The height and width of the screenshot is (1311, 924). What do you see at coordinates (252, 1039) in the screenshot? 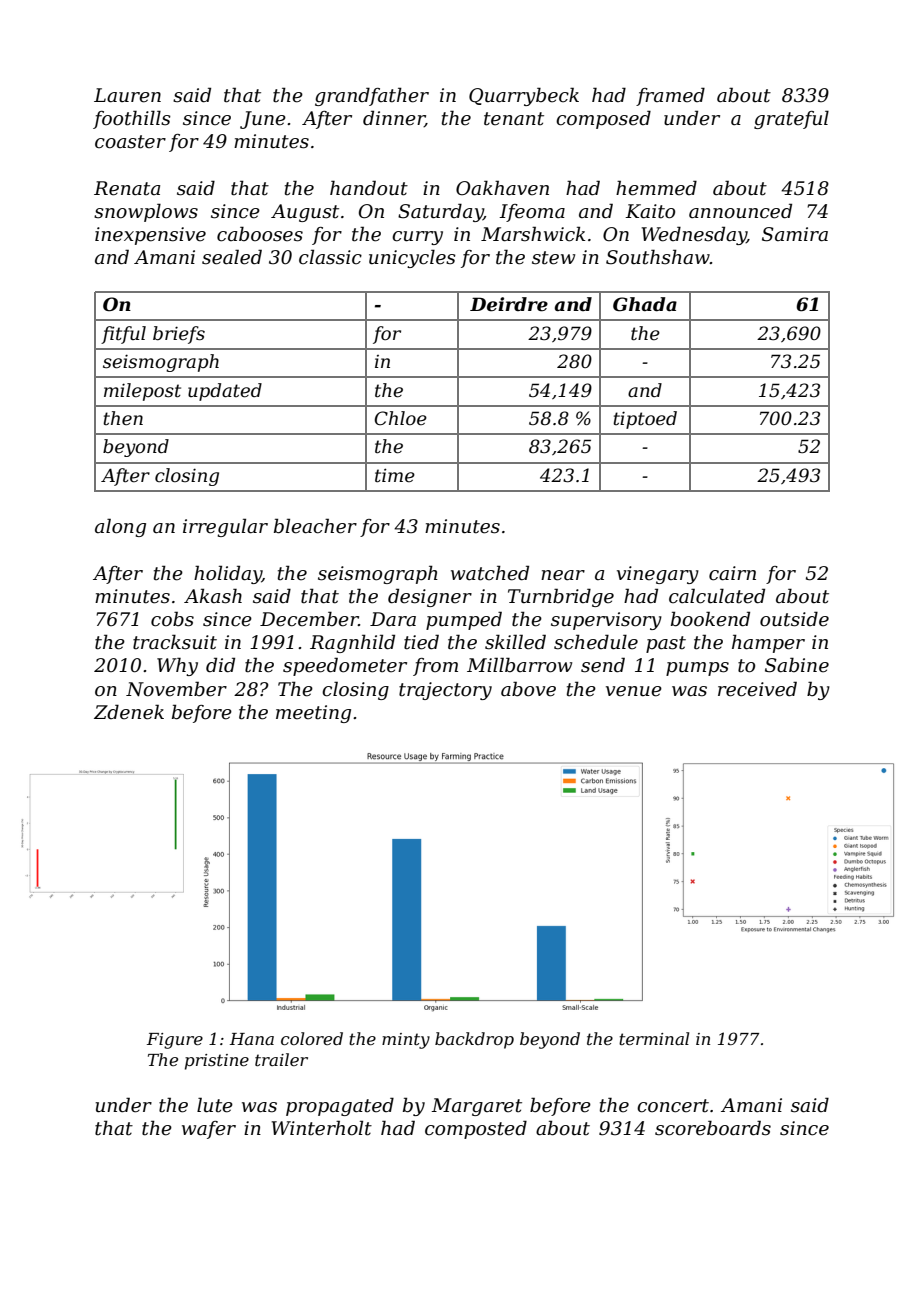
I see `Hana` at bounding box center [252, 1039].
